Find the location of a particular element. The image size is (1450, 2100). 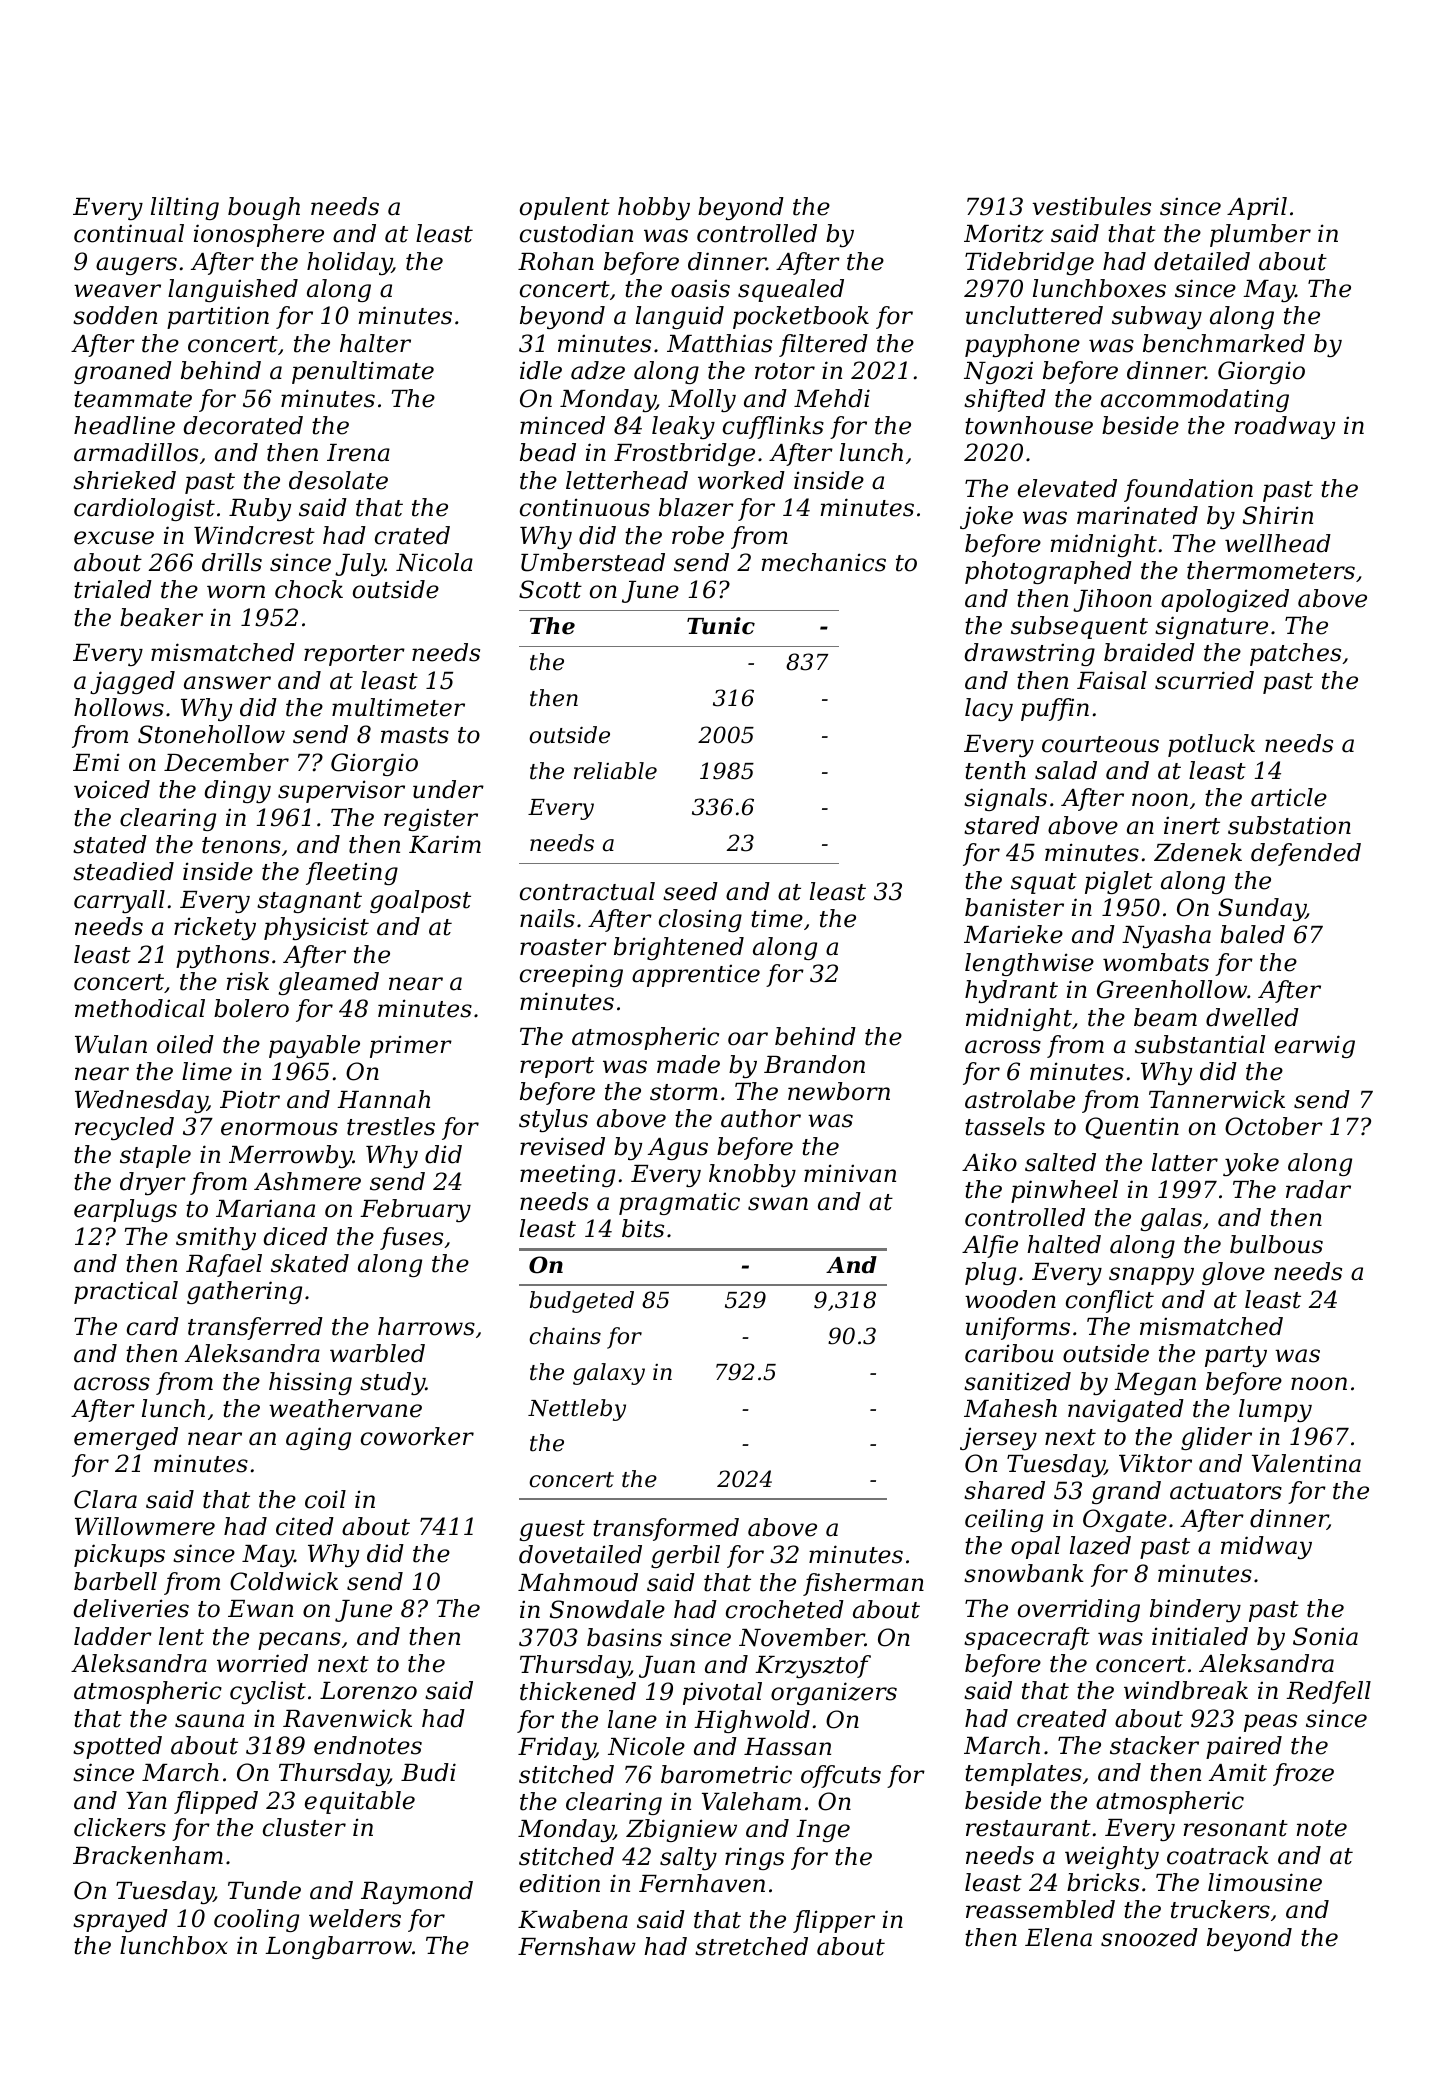

trialed is located at coordinates (113, 589).
